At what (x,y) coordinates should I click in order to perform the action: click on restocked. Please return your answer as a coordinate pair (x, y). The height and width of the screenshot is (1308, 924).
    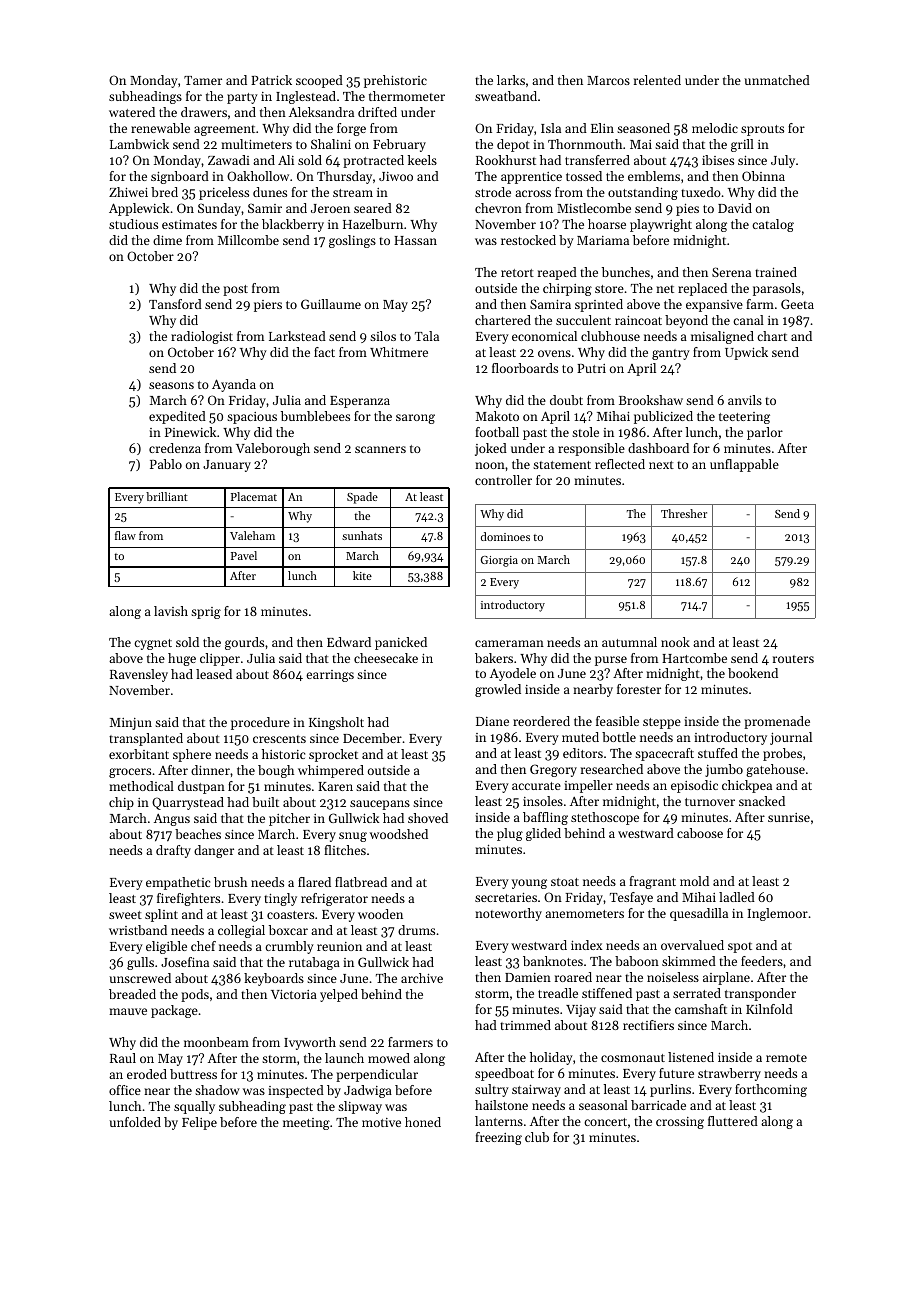
    Looking at the image, I should click on (528, 240).
